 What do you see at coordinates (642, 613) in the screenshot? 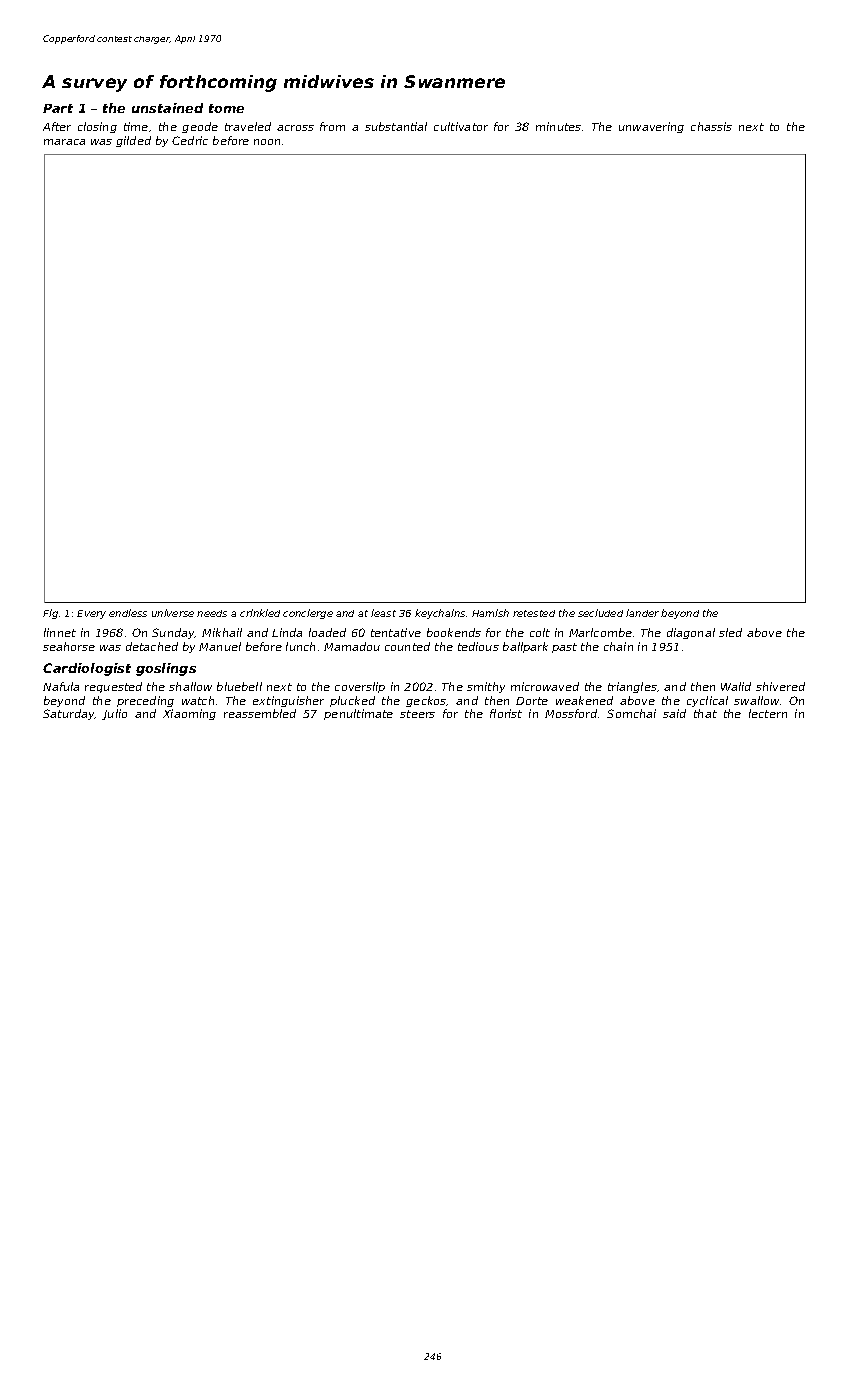
I see `lander` at bounding box center [642, 613].
